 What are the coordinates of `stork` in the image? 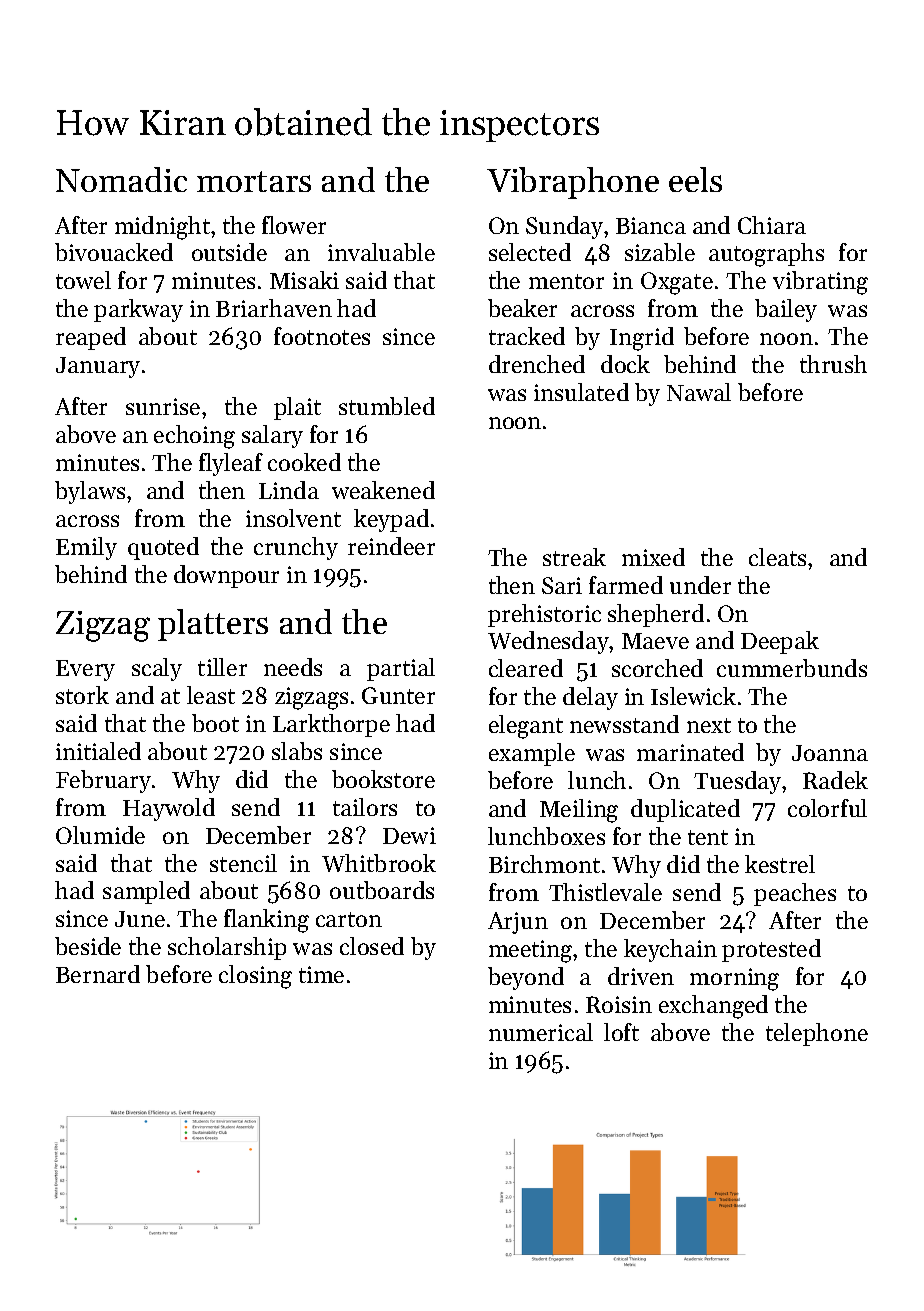 It's located at (82, 695).
